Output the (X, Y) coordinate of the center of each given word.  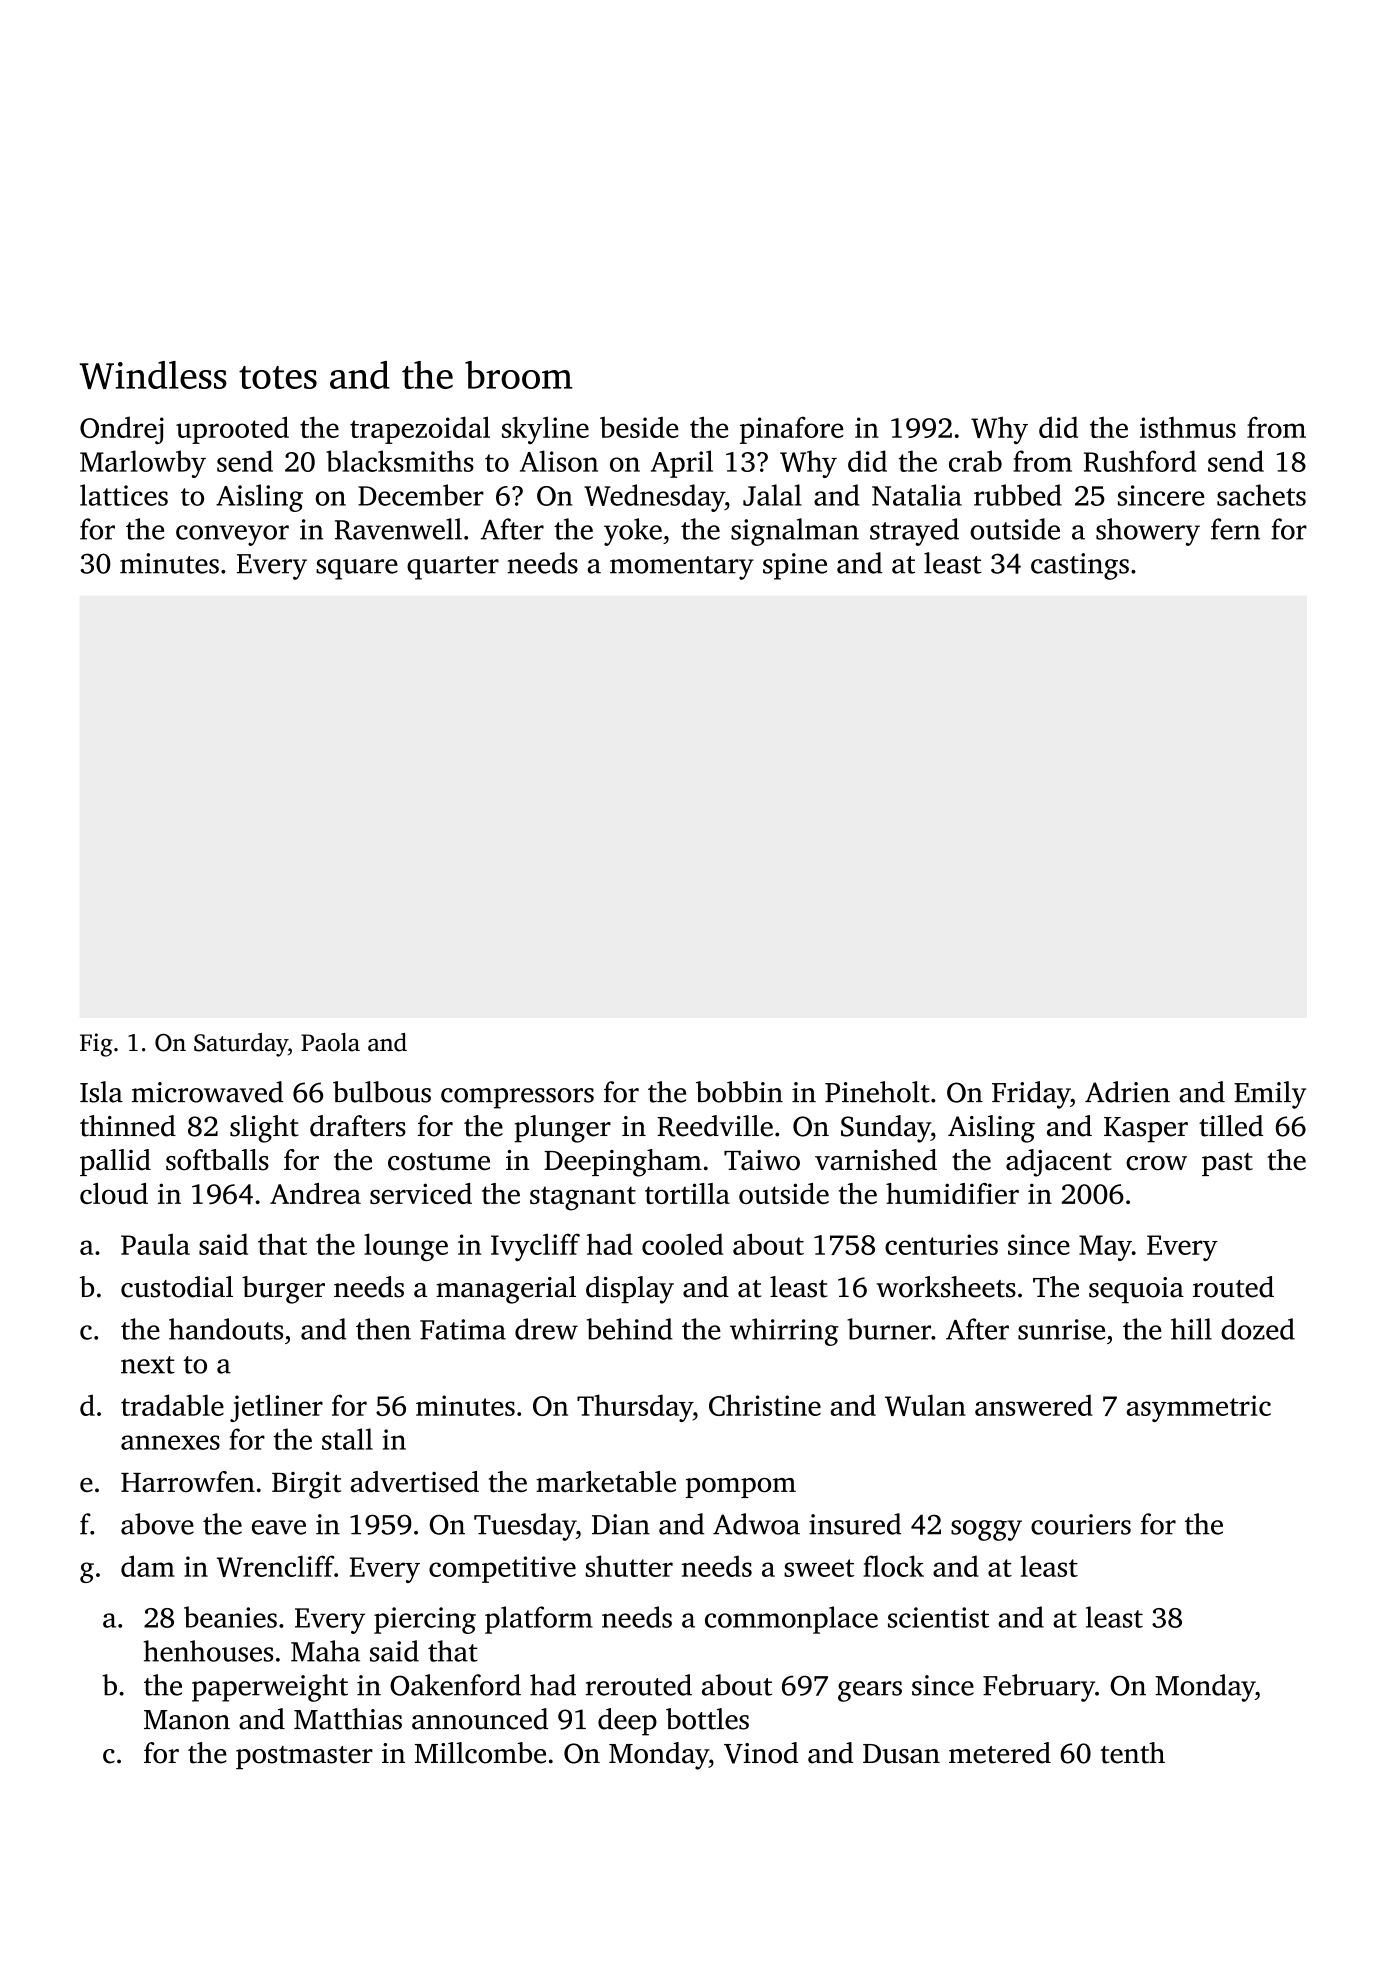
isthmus (1188, 427)
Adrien (1127, 1092)
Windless (153, 375)
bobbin (739, 1092)
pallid (115, 1162)
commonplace (791, 1620)
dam (148, 1566)
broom (519, 375)
